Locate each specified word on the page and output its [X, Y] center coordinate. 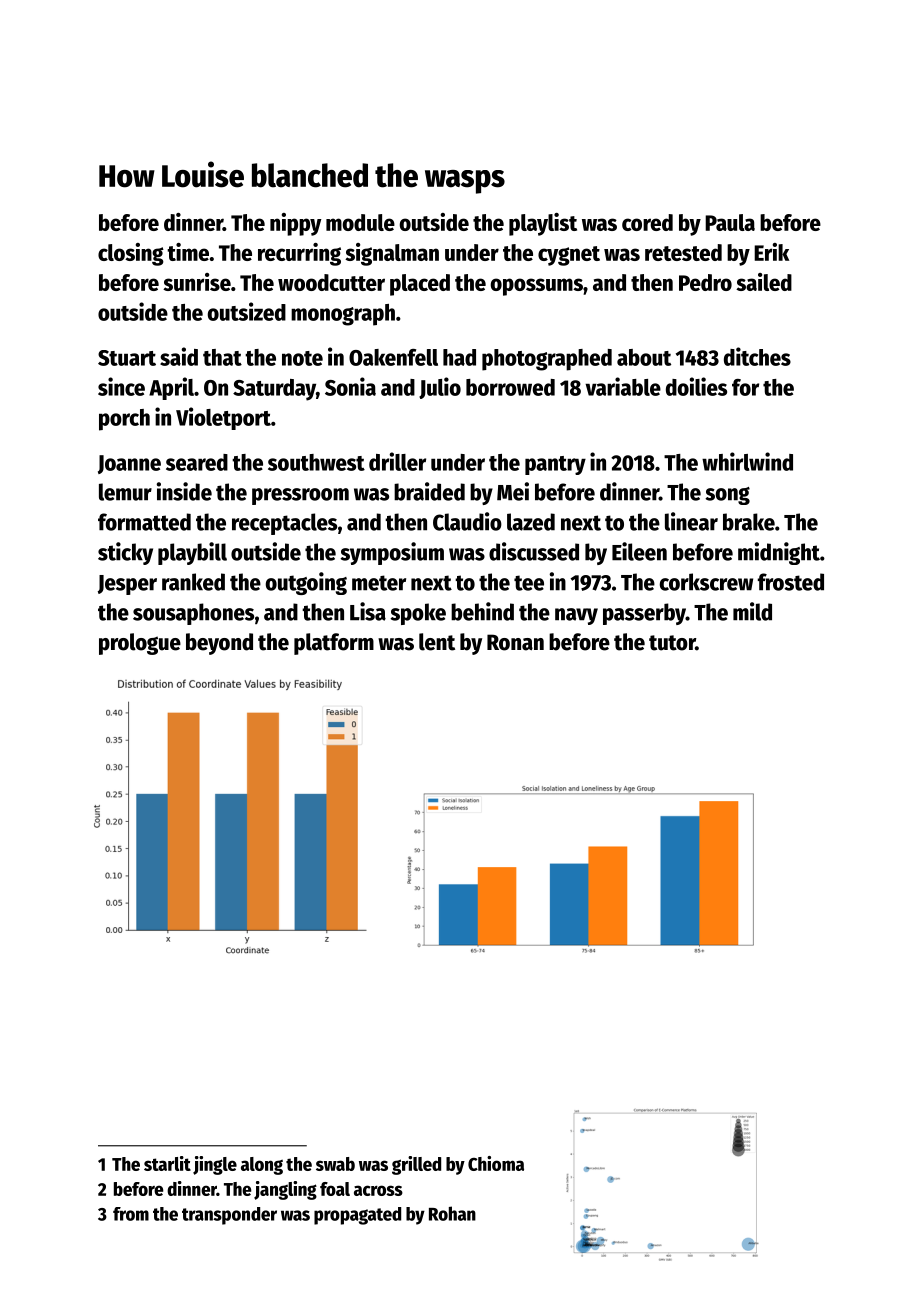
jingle [215, 1165]
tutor [672, 643]
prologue [140, 644]
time [188, 252]
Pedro [705, 282]
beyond [219, 644]
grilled [416, 1165]
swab [335, 1164]
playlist [543, 224]
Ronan [515, 642]
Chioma [496, 1163]
